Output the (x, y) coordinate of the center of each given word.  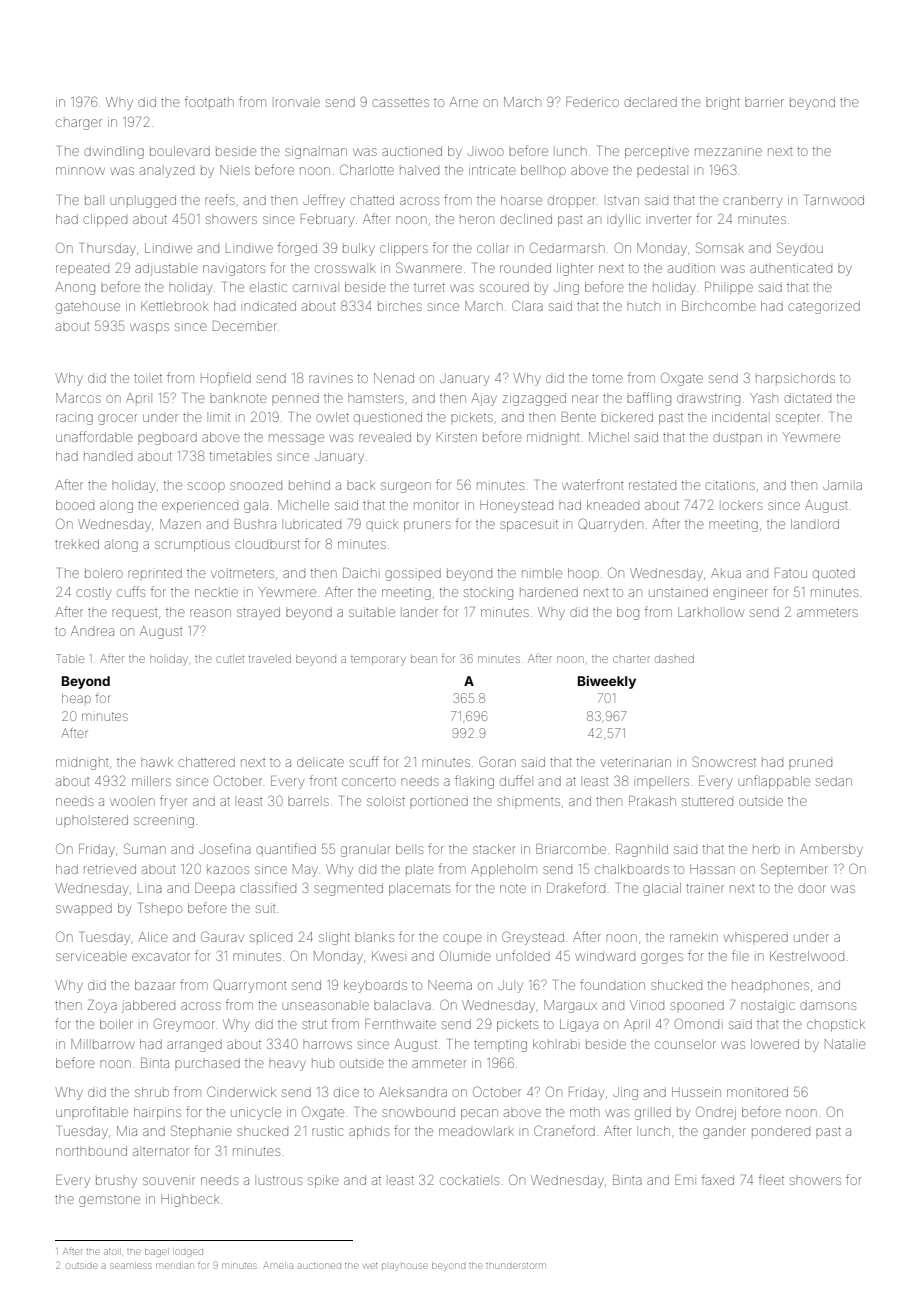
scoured (504, 287)
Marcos (78, 398)
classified (268, 887)
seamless (131, 1266)
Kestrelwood (807, 956)
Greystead (533, 938)
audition (691, 268)
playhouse (405, 1267)
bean (424, 659)
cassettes (400, 102)
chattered (206, 762)
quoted (834, 574)
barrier (764, 102)
